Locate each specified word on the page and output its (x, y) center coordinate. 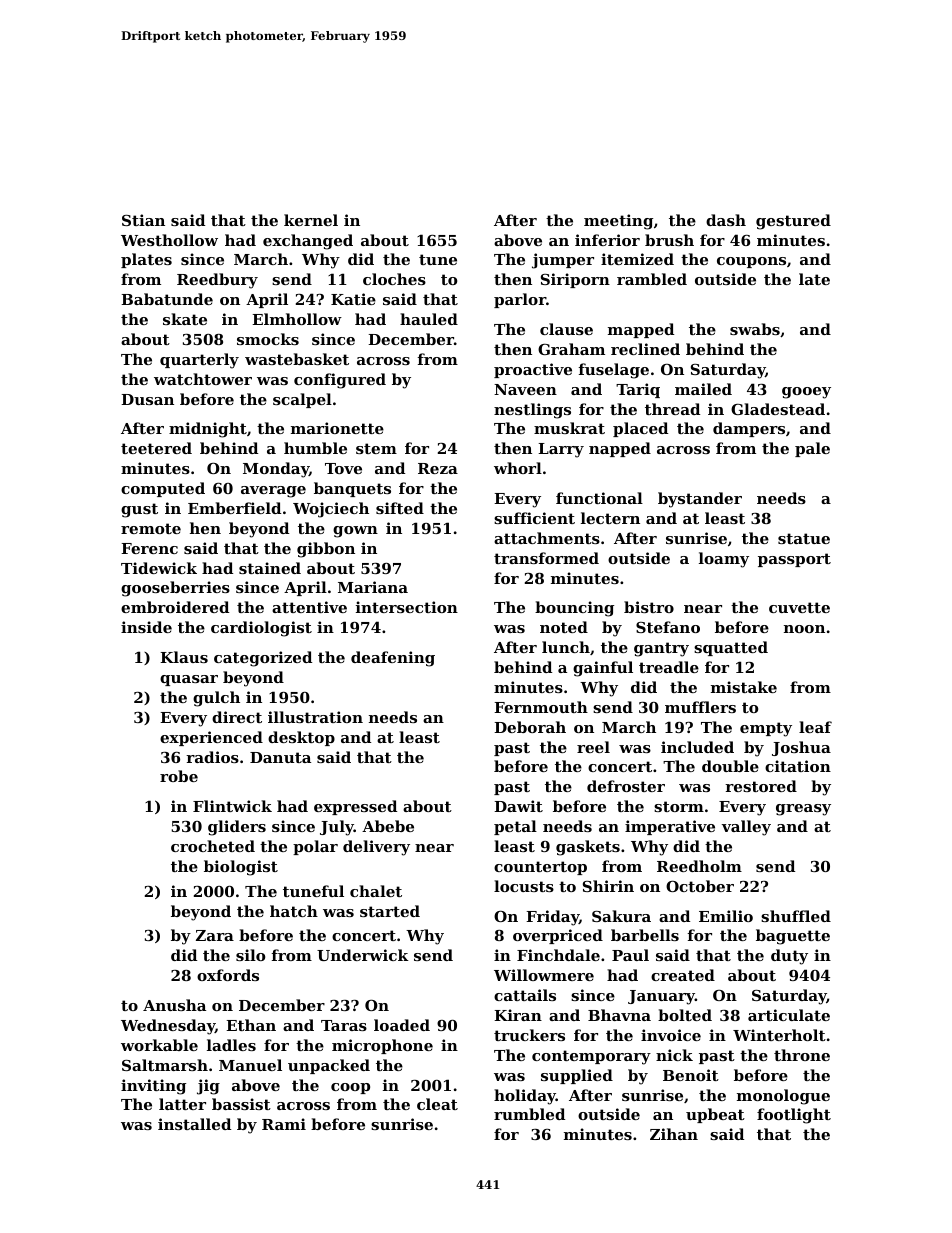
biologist (241, 868)
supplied (577, 1076)
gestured (793, 222)
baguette (793, 937)
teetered (156, 448)
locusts (524, 886)
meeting (618, 222)
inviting (153, 1087)
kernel (311, 220)
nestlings (532, 411)
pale (812, 449)
